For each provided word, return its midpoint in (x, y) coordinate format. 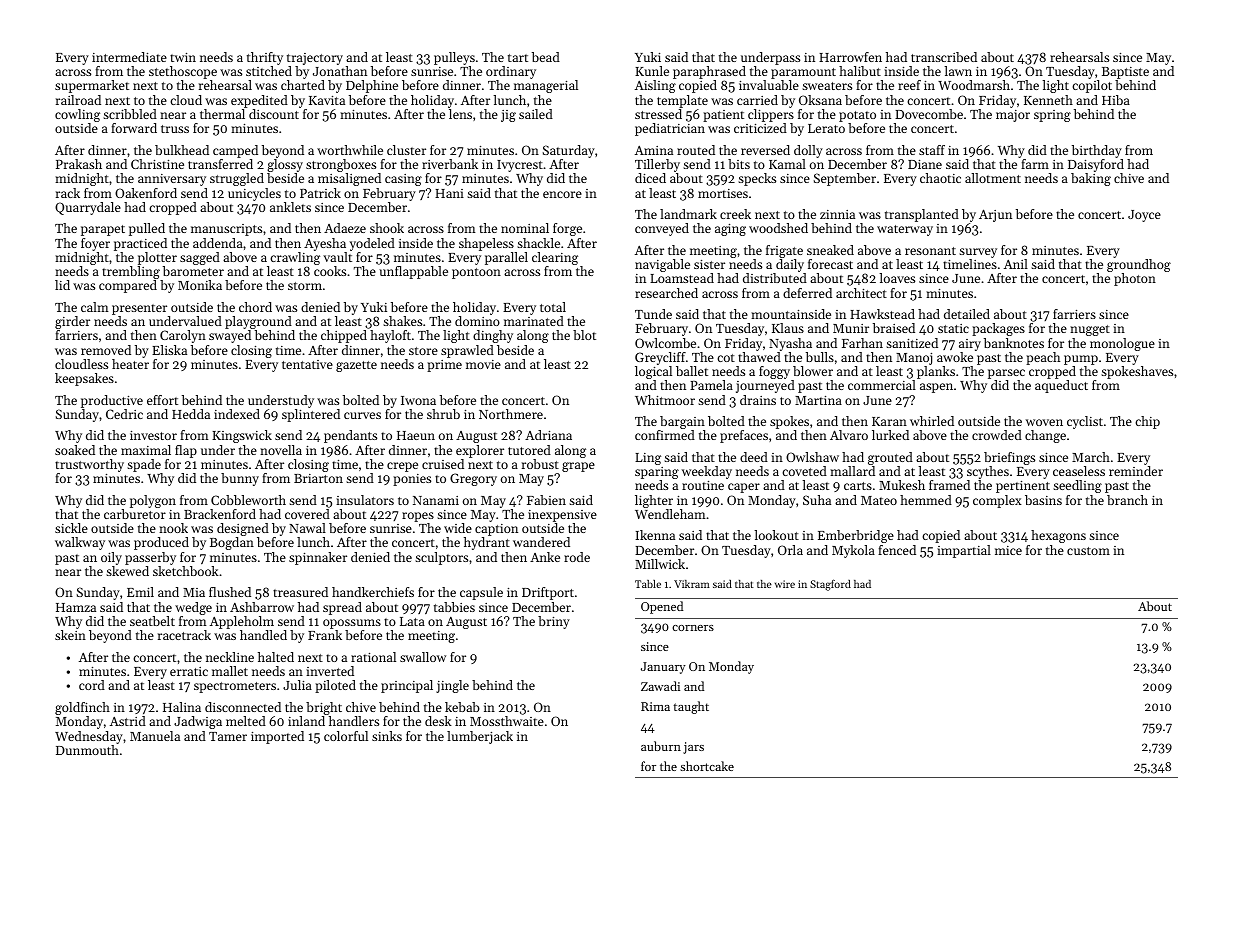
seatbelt (152, 621)
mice (1008, 550)
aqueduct (1061, 386)
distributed (775, 278)
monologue (1122, 344)
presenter (139, 309)
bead (546, 57)
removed (106, 350)
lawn (958, 71)
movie (483, 364)
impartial (964, 551)
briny (554, 622)
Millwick (660, 564)
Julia (297, 685)
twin (183, 57)
